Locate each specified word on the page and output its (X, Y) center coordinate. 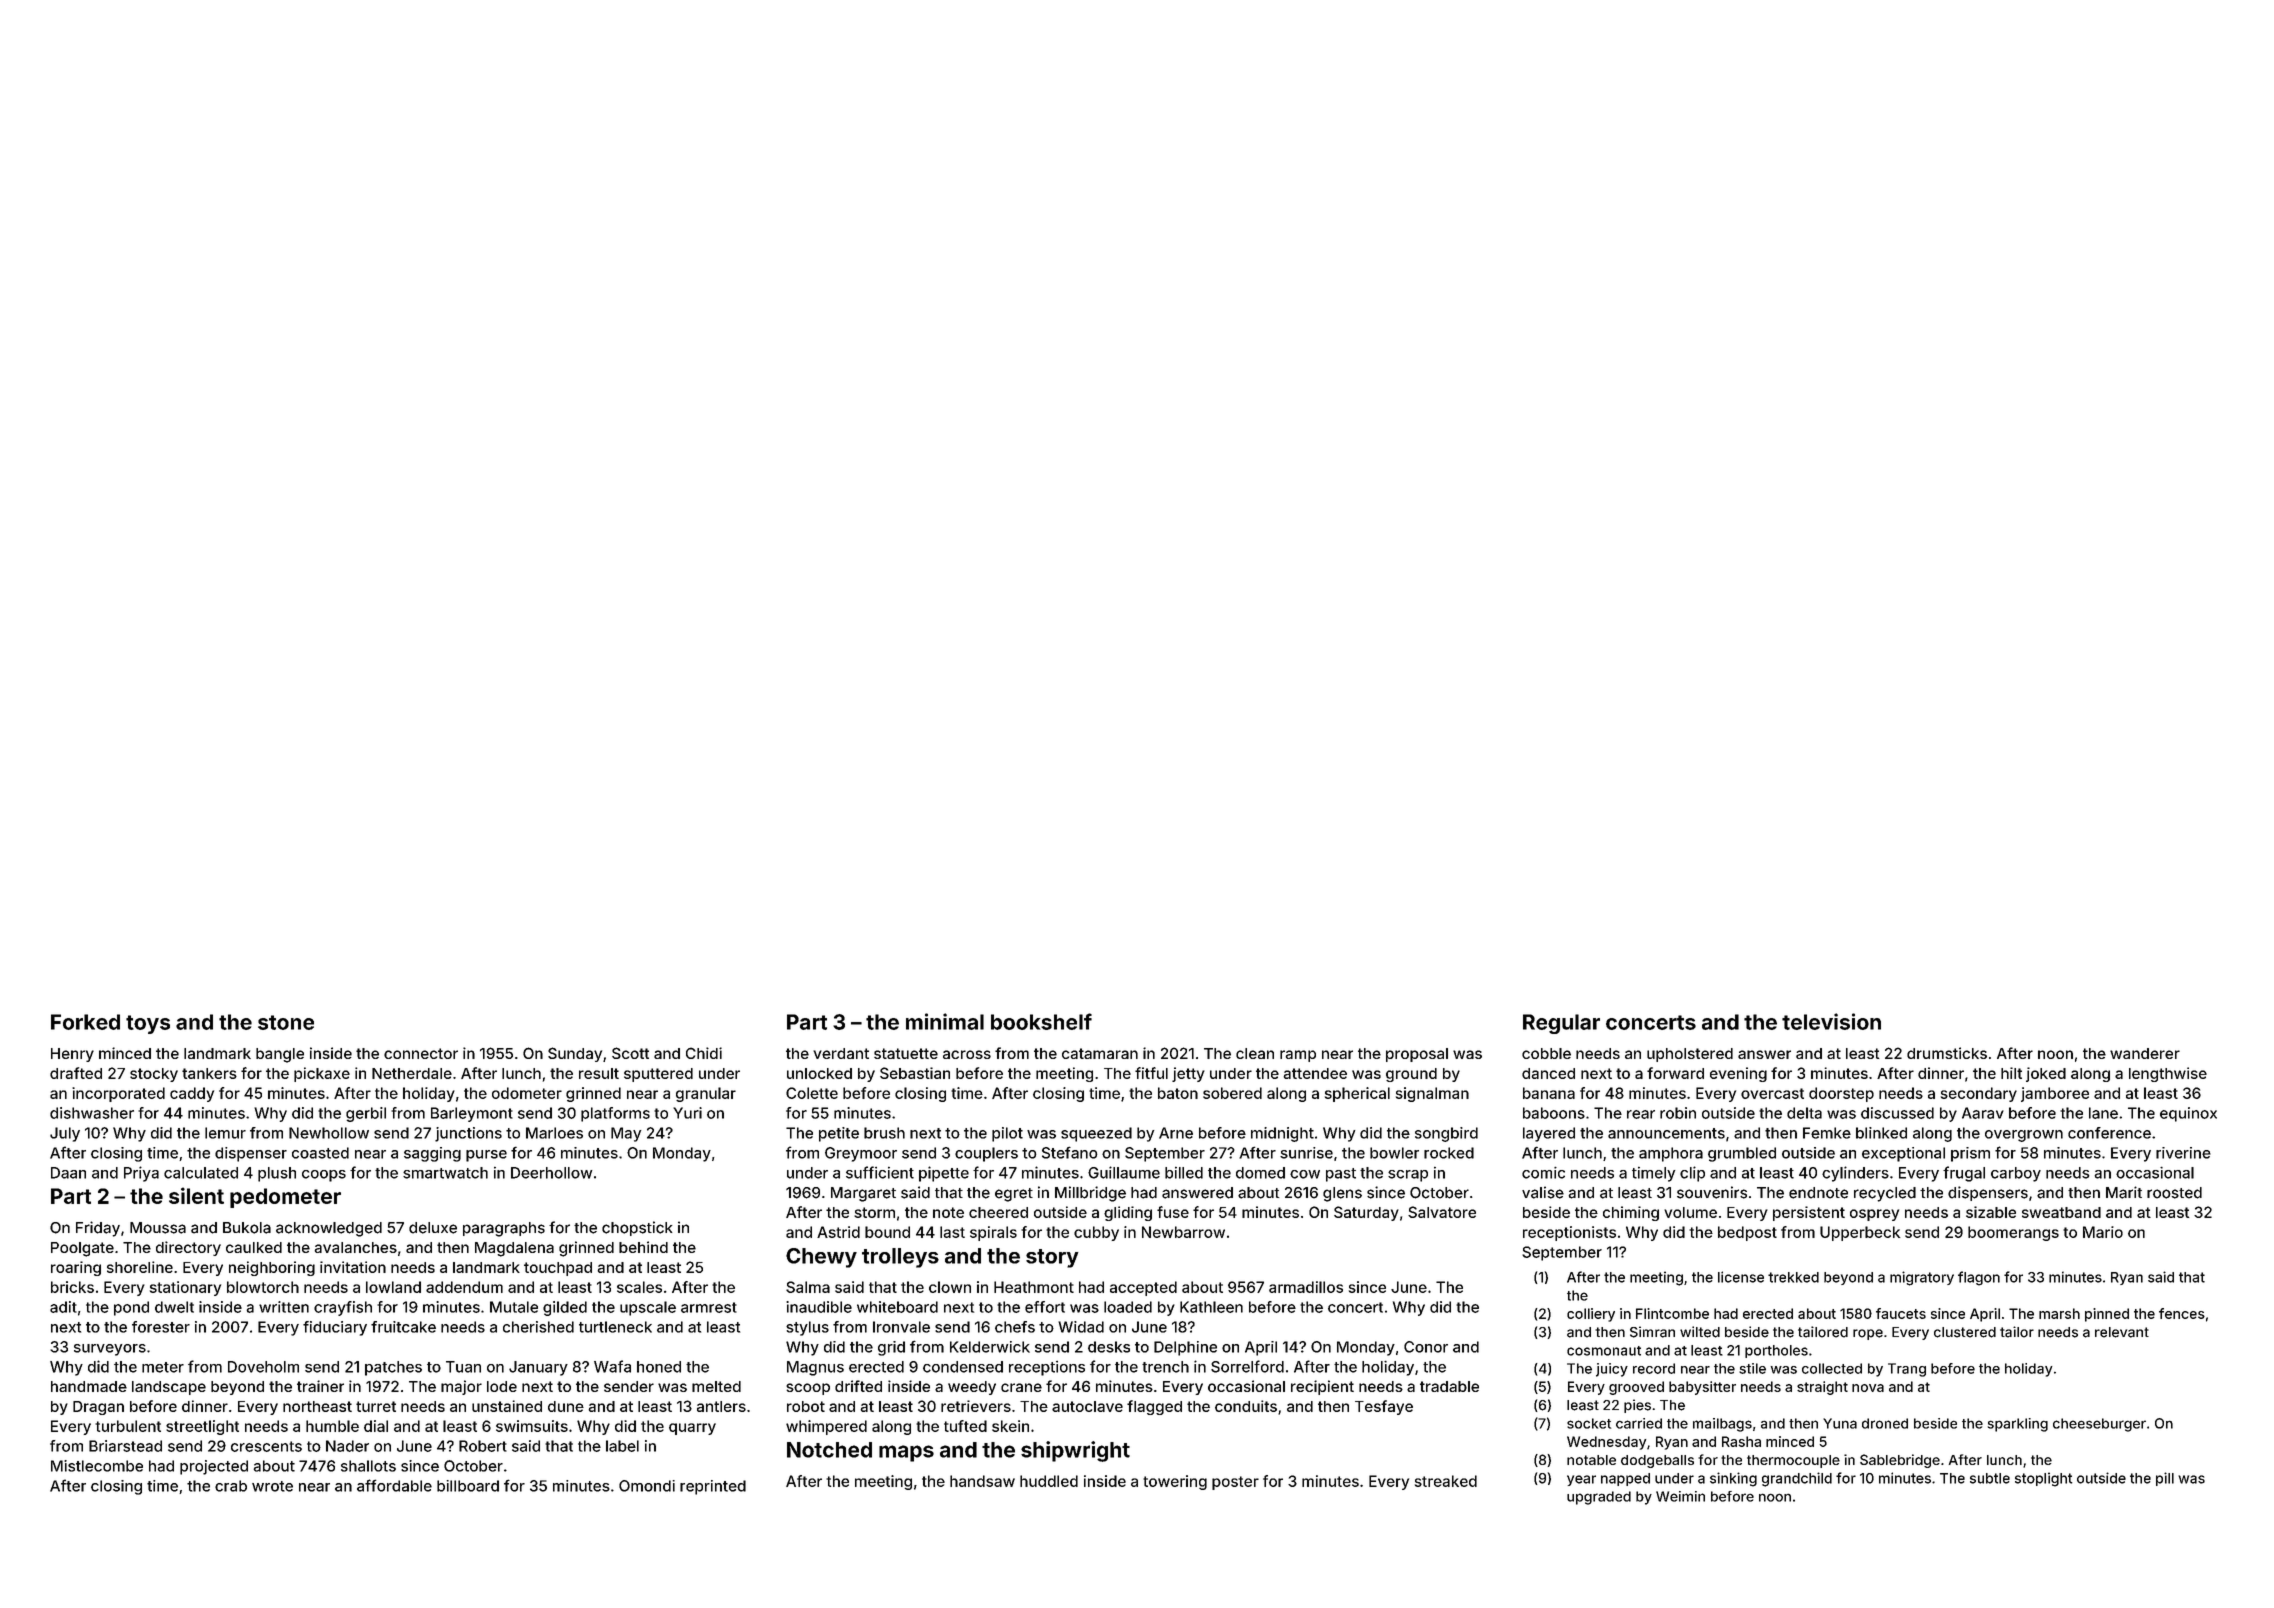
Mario (2103, 1232)
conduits (1246, 1406)
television (1831, 1021)
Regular (1561, 1024)
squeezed (1096, 1134)
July (65, 1134)
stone (286, 1022)
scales (639, 1287)
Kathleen (1211, 1307)
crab (231, 1486)
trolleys (900, 1258)
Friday (98, 1229)
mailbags (1722, 1425)
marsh (2059, 1313)
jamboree (2055, 1094)
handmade (89, 1386)
